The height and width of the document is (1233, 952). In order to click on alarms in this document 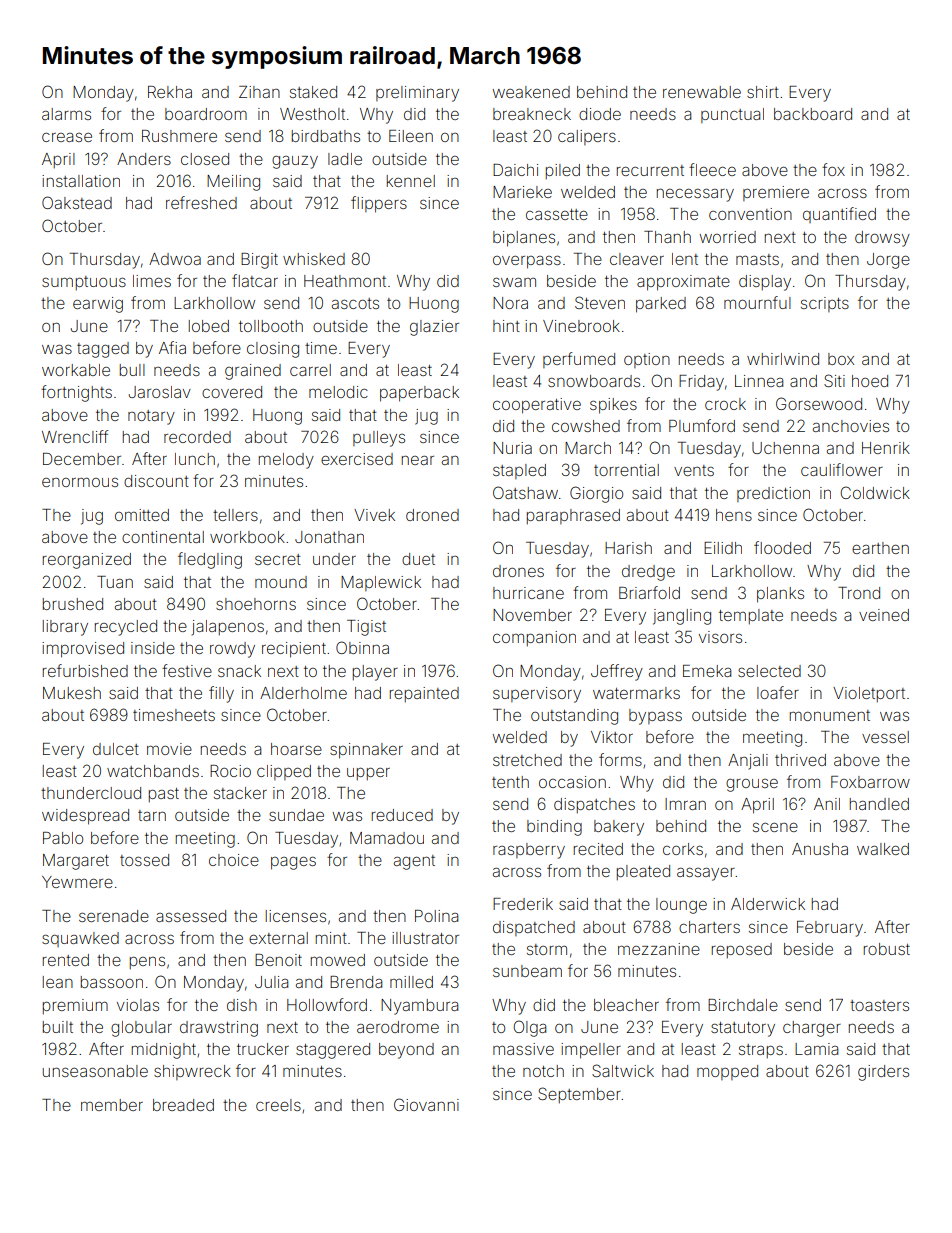, I will do `click(66, 114)`.
